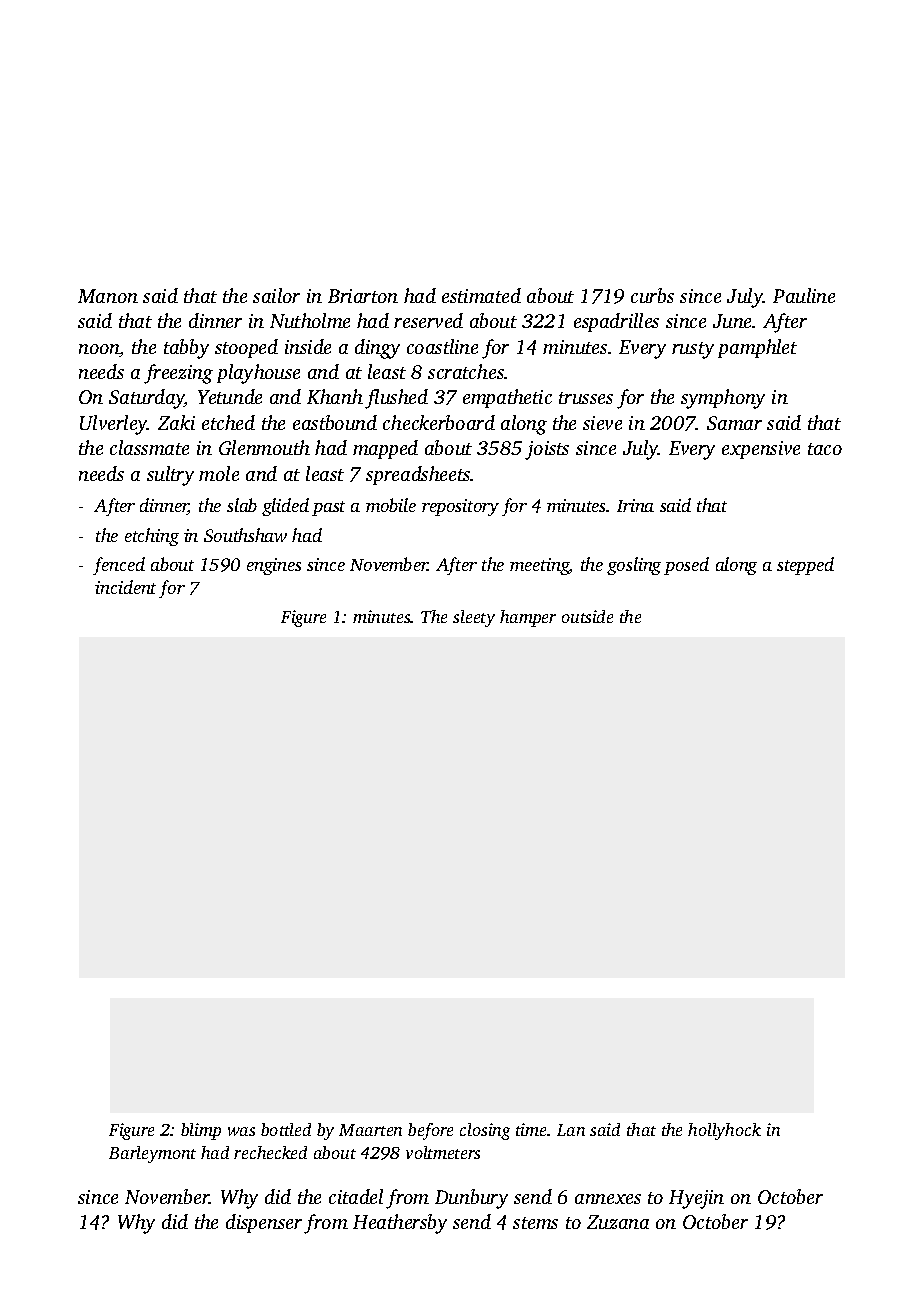  What do you see at coordinates (724, 1131) in the screenshot?
I see `hollyhock` at bounding box center [724, 1131].
